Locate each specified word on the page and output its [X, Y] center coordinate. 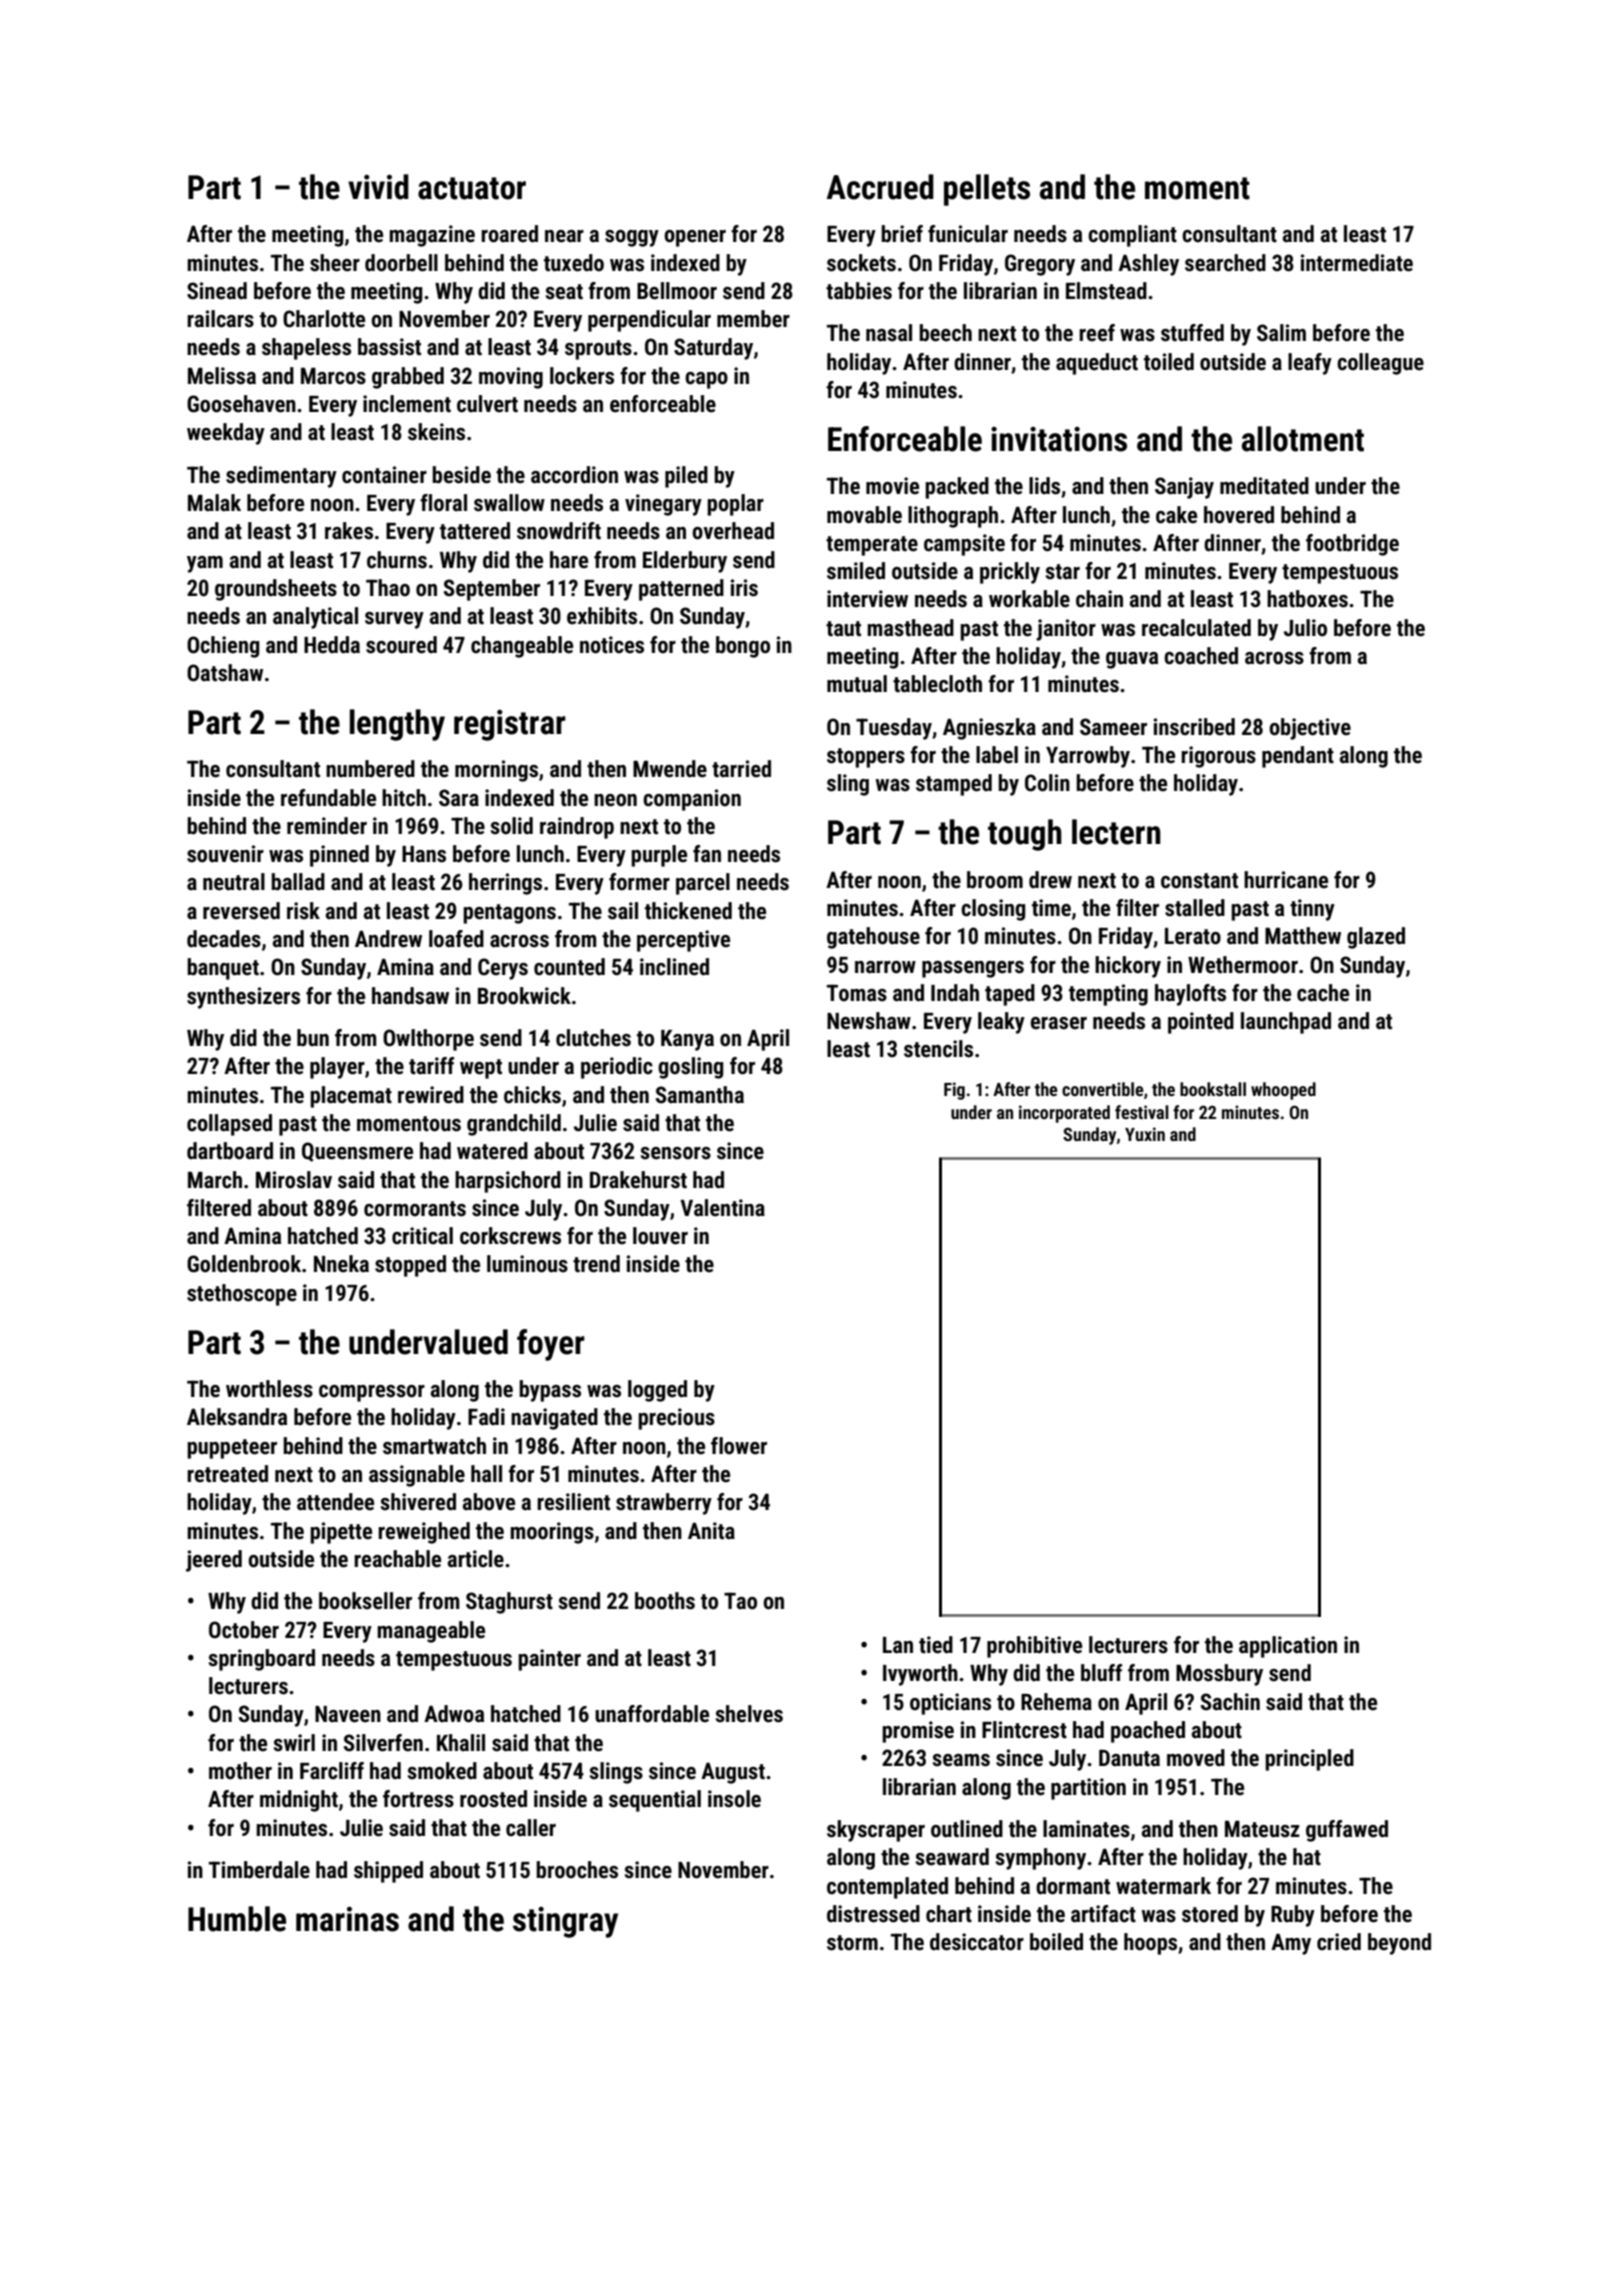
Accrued [880, 187]
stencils [938, 1049]
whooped [1283, 1091]
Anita [711, 1531]
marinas [347, 1919]
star [1063, 572]
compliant [1132, 236]
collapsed [229, 1125]
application [1288, 1647]
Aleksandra [237, 1417]
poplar [735, 505]
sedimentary [281, 477]
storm [852, 1943]
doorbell [401, 263]
